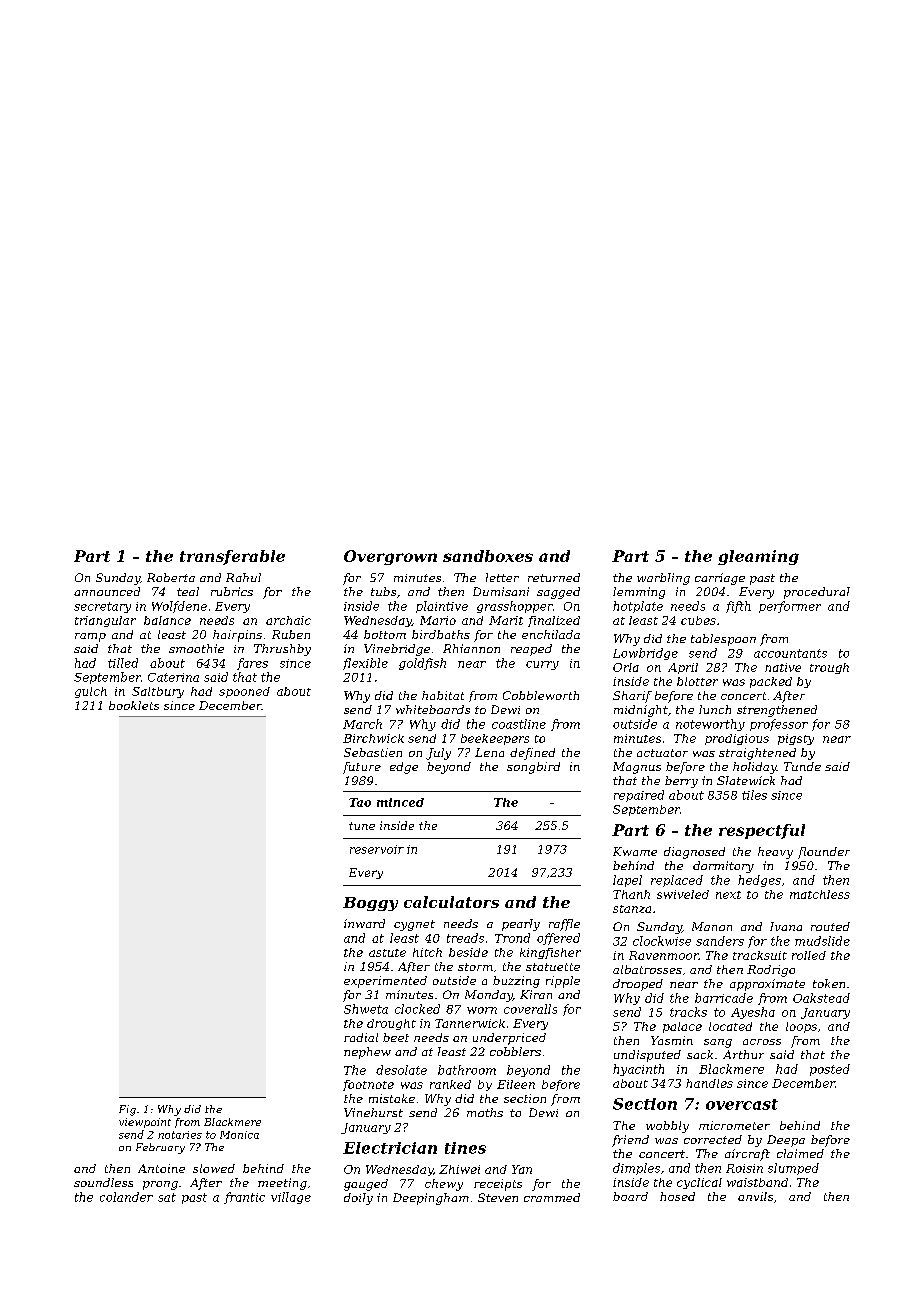 This image has width=924, height=1308. Describe the element at coordinates (400, 802) in the image. I see `minced` at that location.
